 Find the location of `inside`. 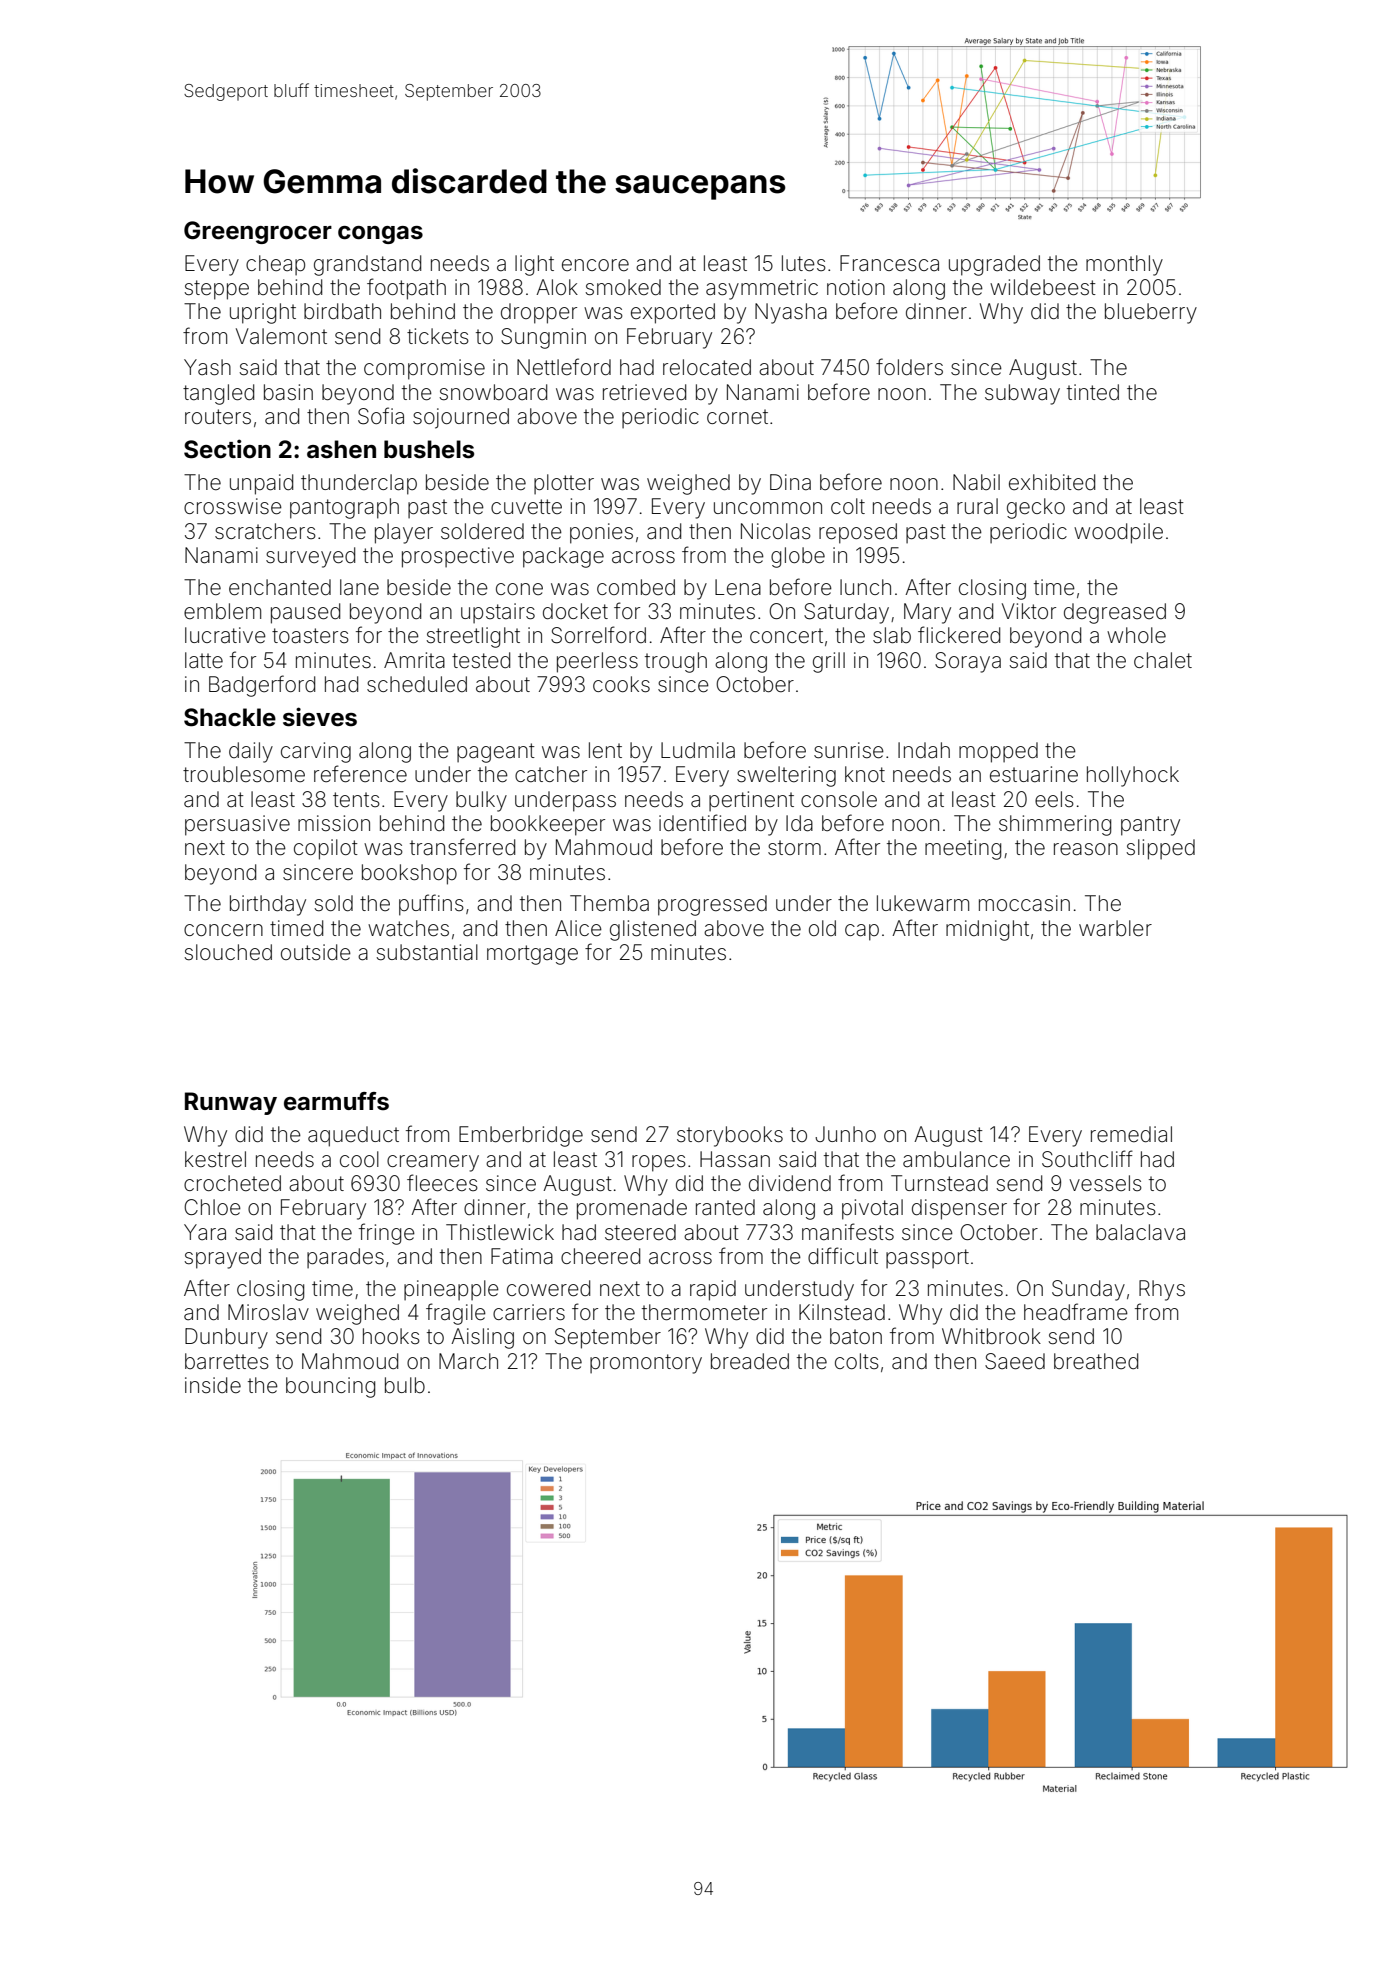

inside is located at coordinates (213, 1385).
